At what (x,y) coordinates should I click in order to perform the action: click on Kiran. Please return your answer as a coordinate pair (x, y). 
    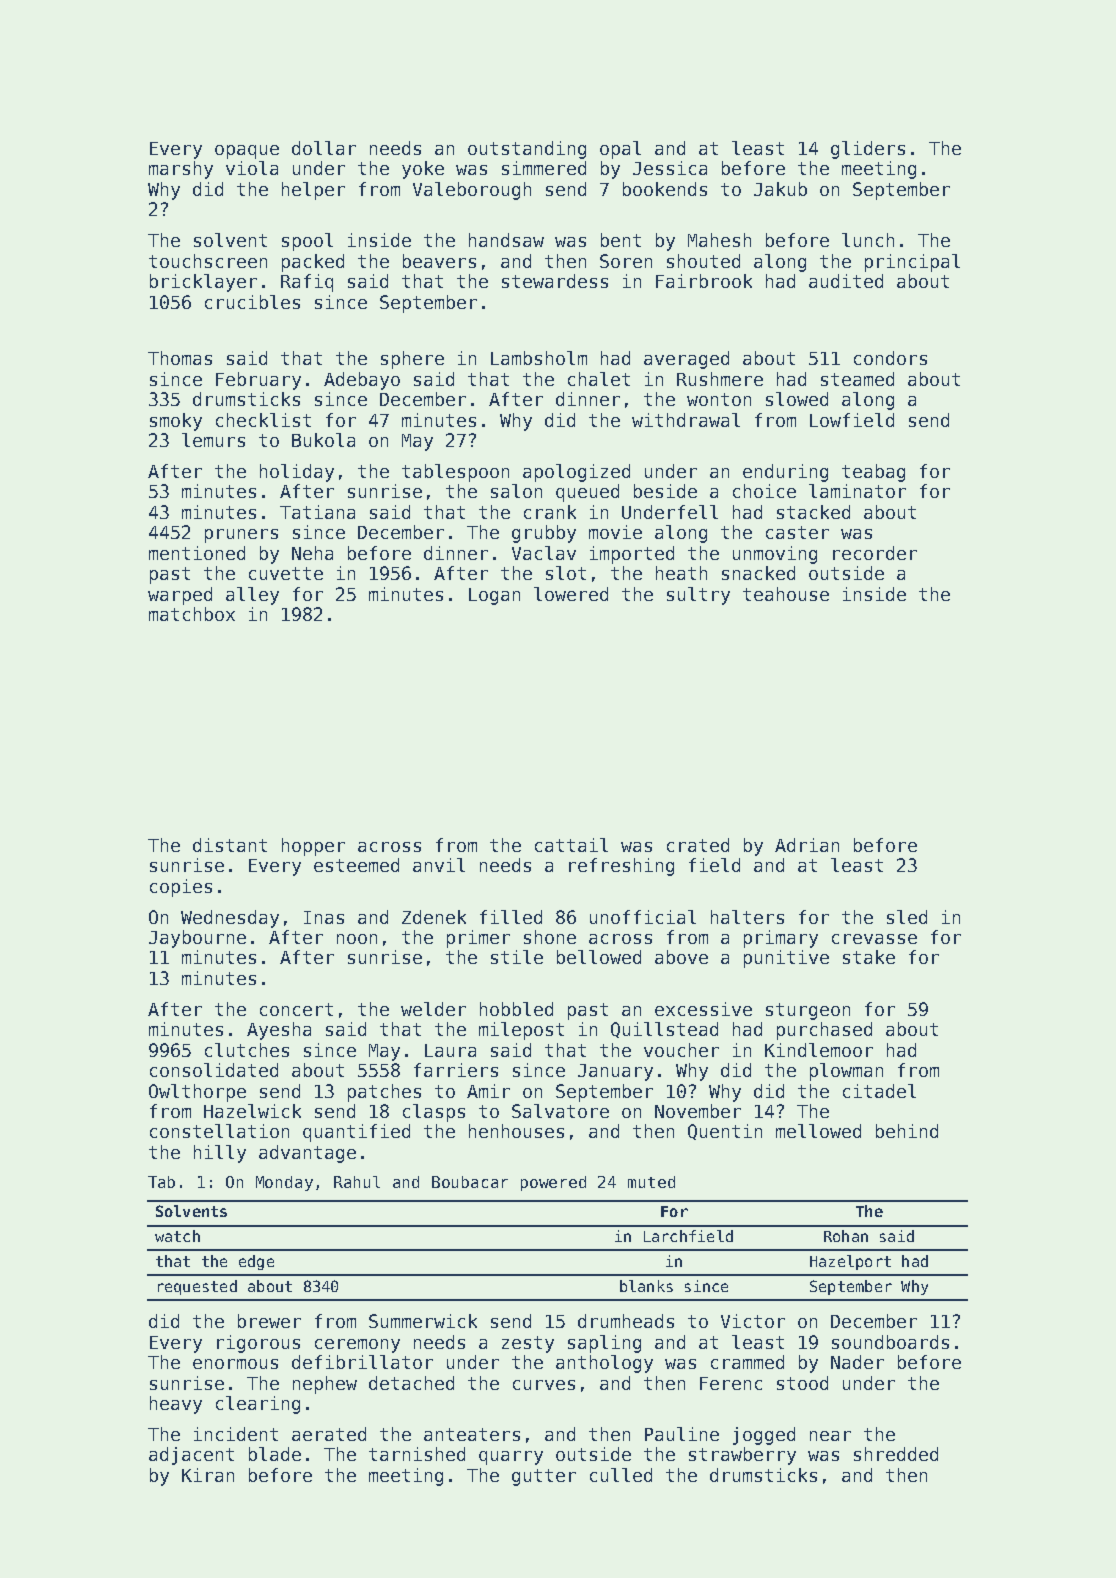
    Looking at the image, I should click on (208, 1475).
